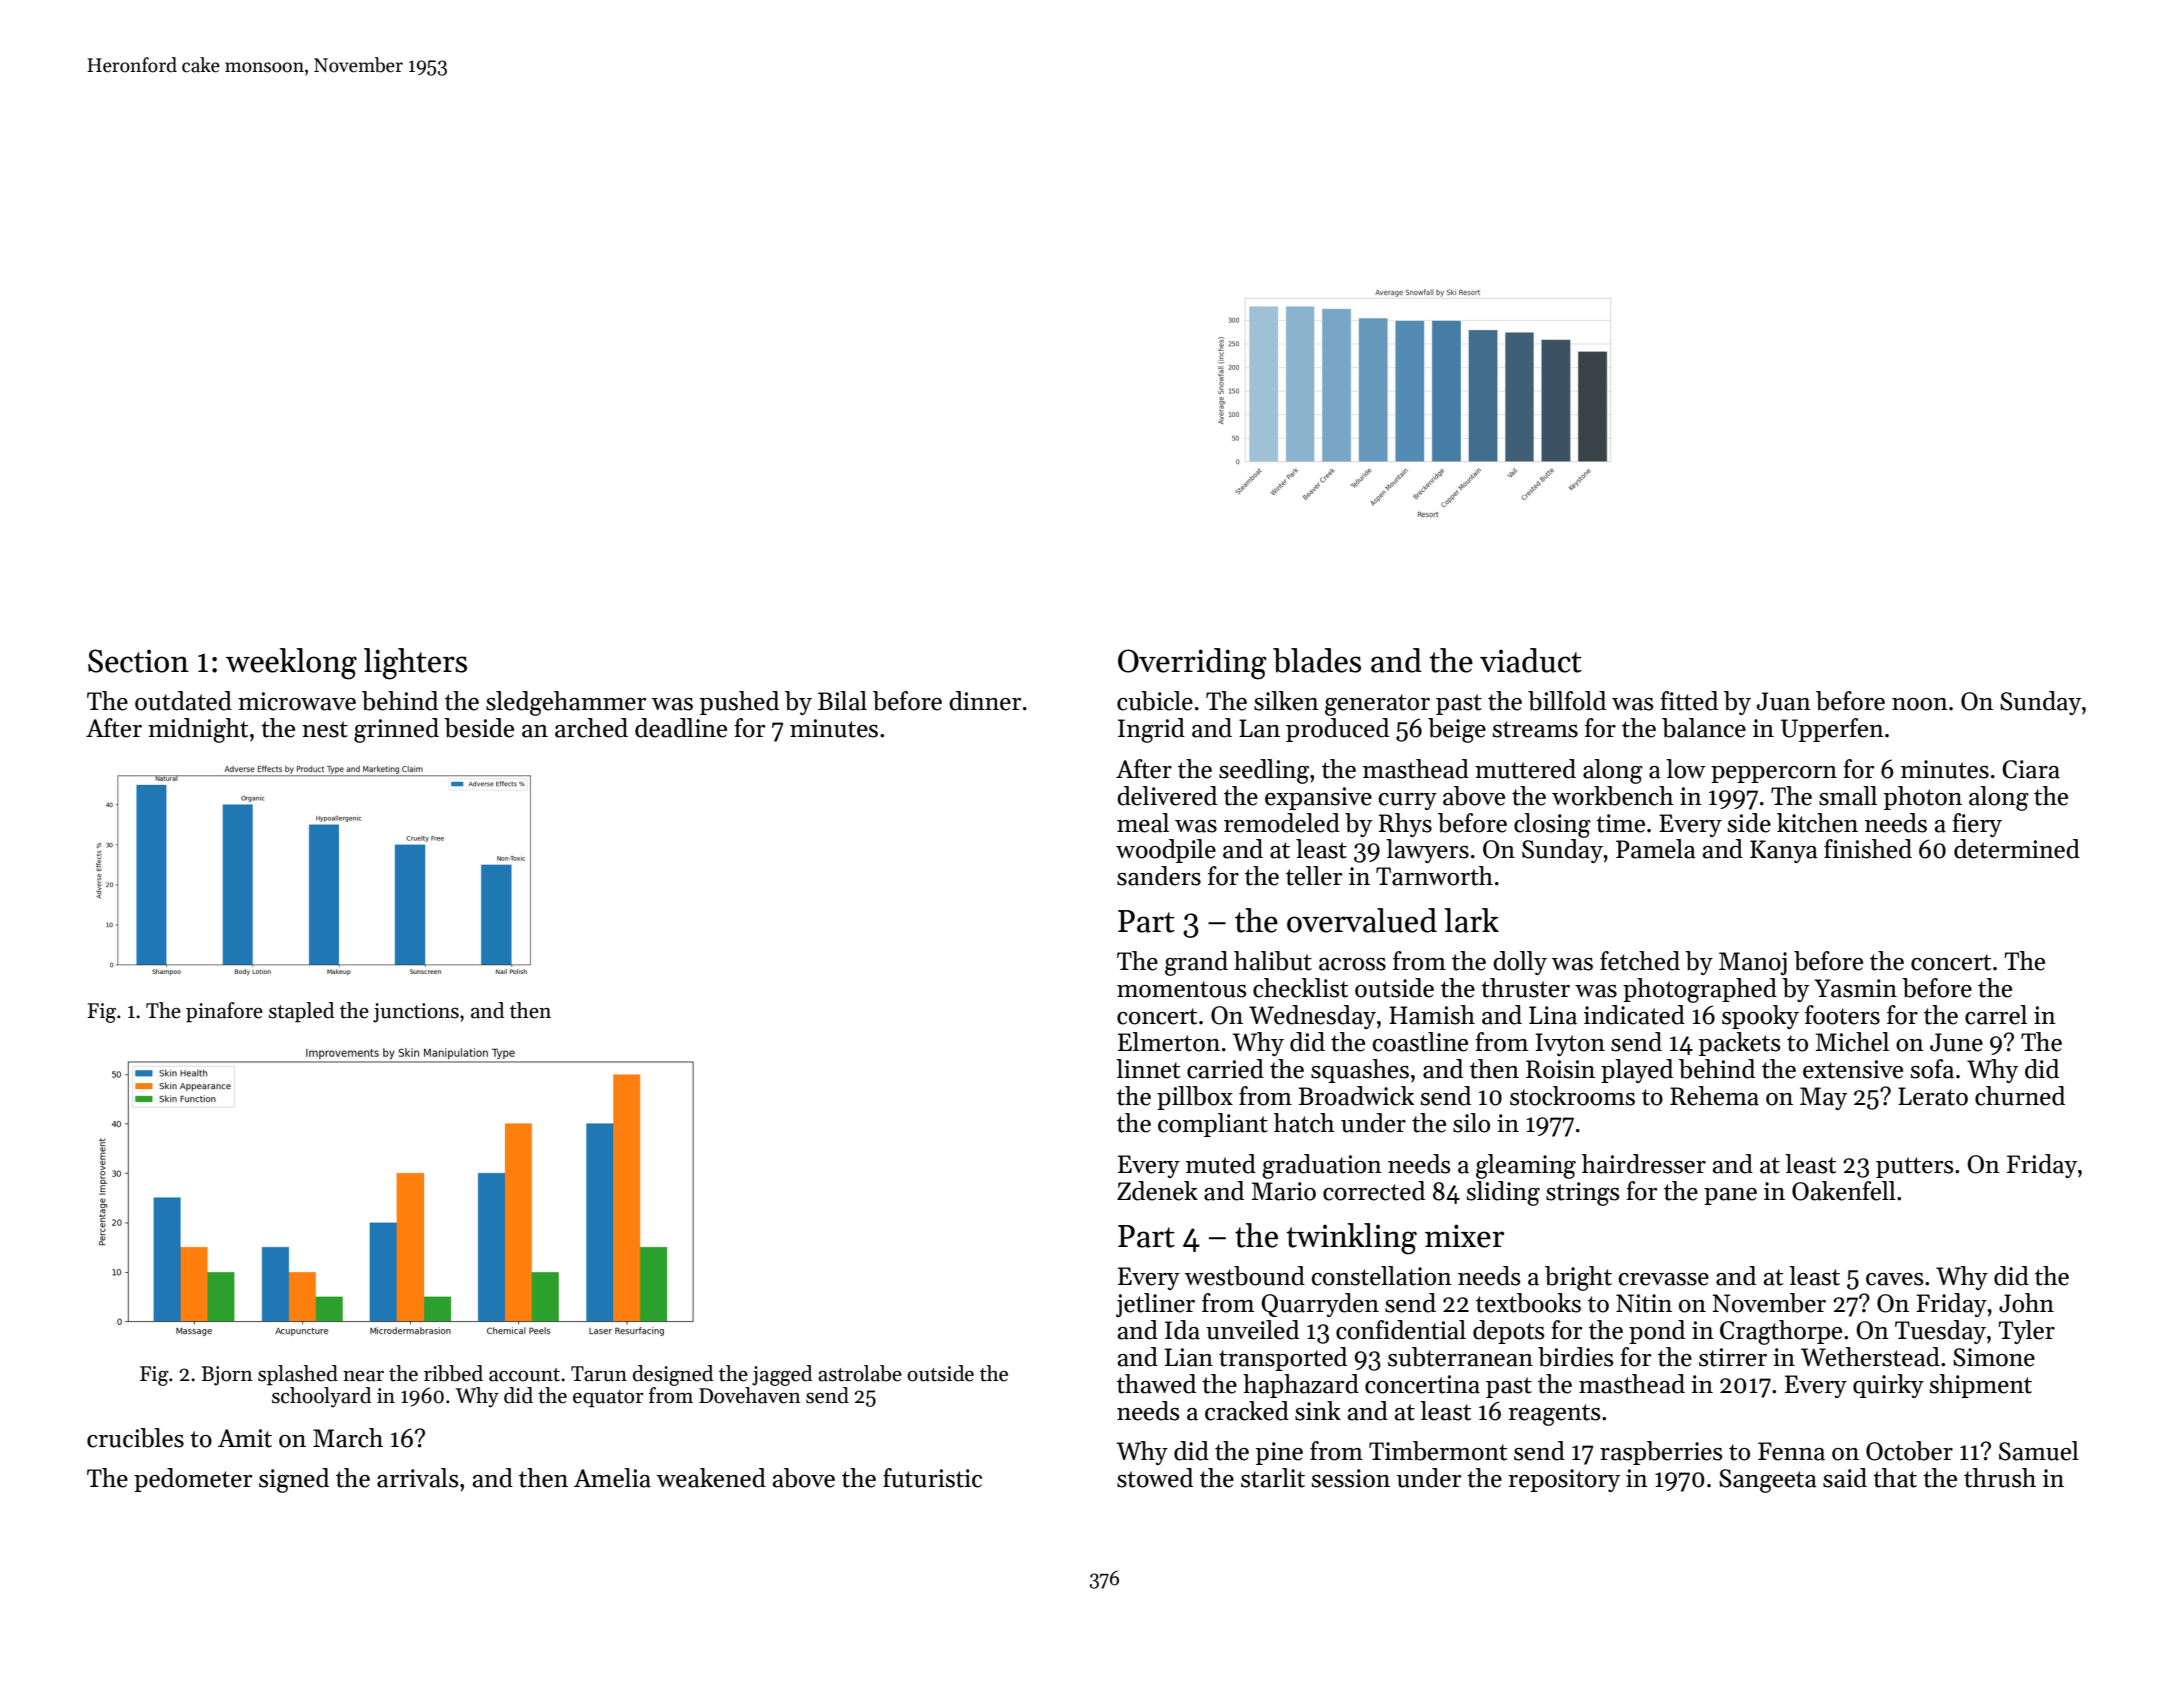 The height and width of the image is (1683, 2178). I want to click on time, so click(1620, 823).
